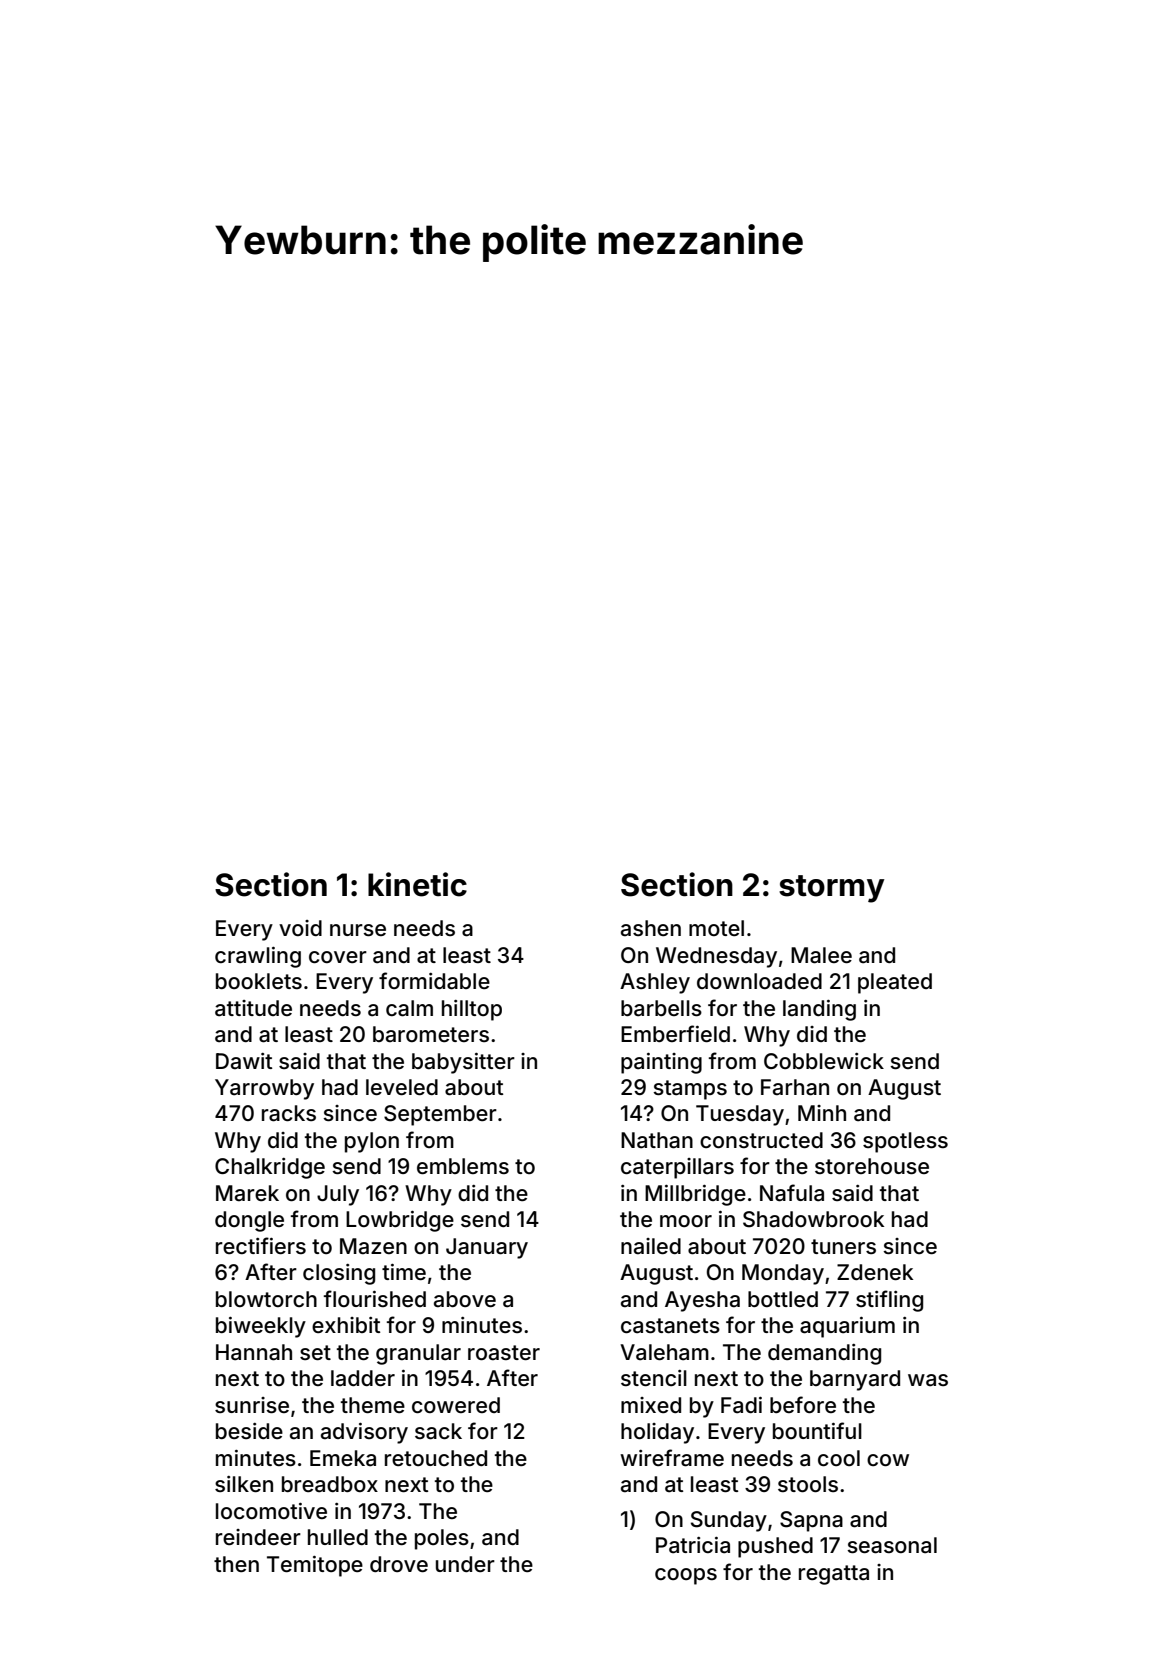 The height and width of the page is (1654, 1165). What do you see at coordinates (358, 930) in the page?
I see `nurse` at bounding box center [358, 930].
